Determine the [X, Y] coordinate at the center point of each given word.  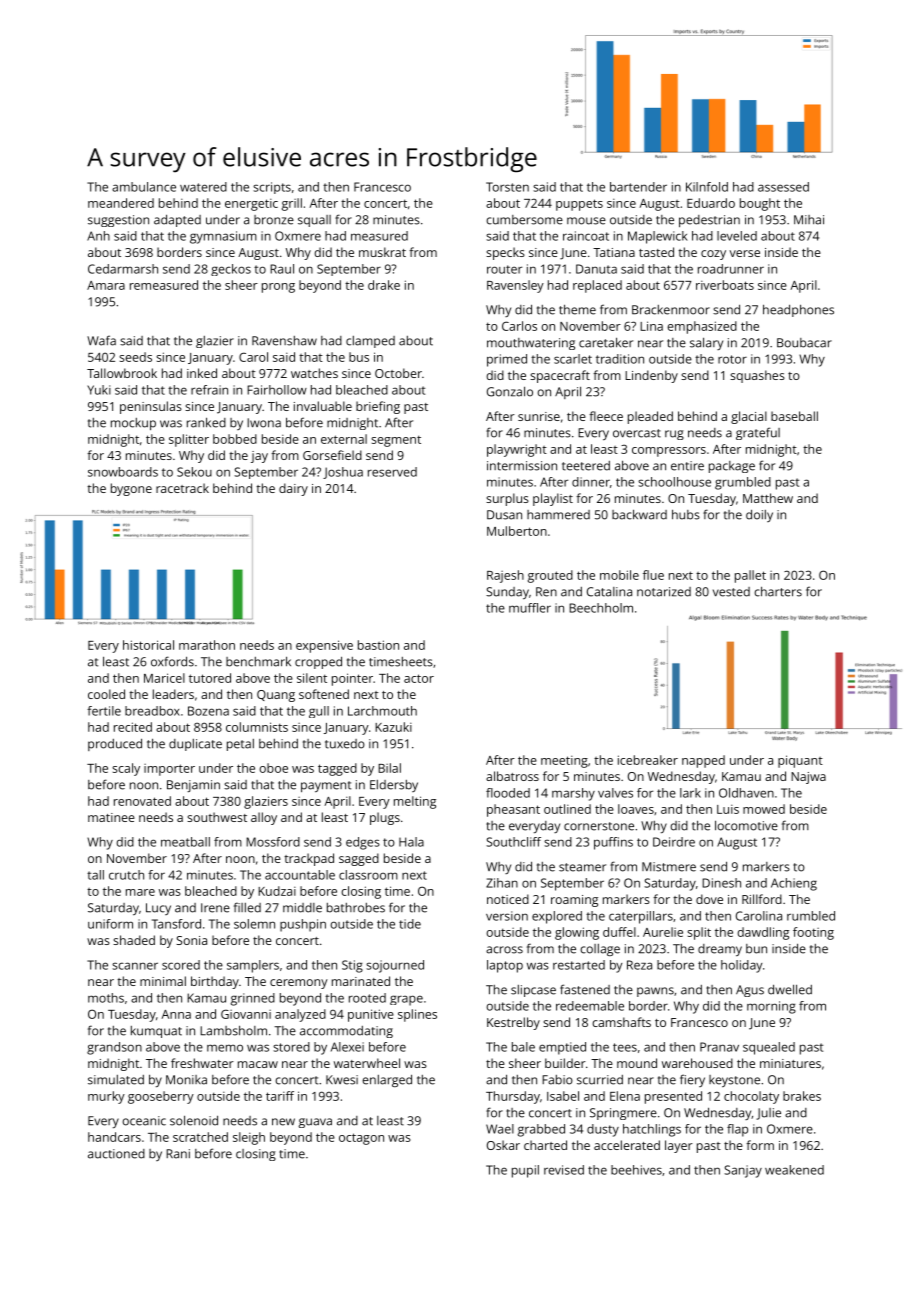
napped [703, 761]
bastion [378, 645]
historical [148, 645]
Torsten [507, 187]
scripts [272, 188]
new [283, 1122]
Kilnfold [707, 187]
